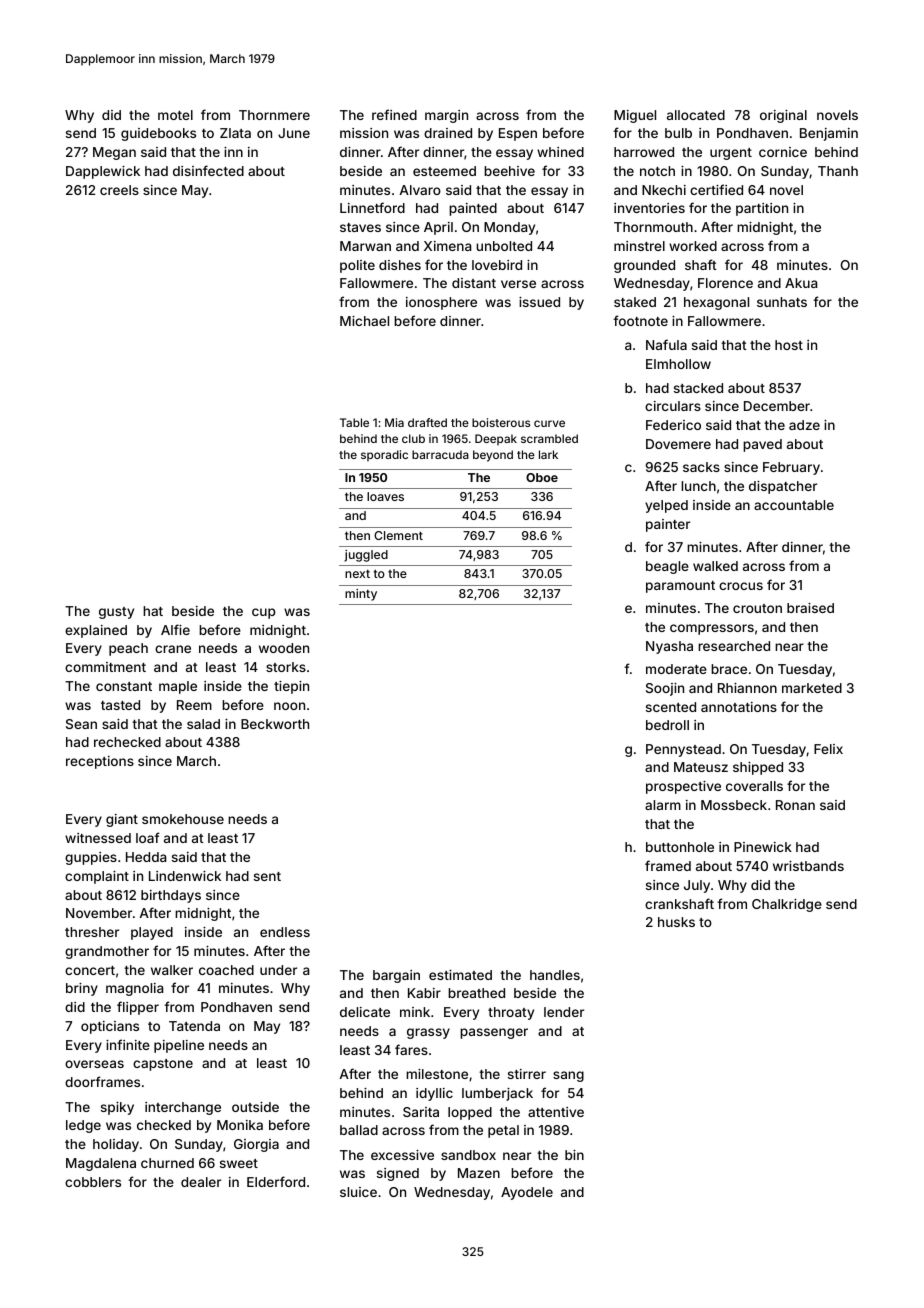 This screenshot has width=924, height=1308. I want to click on receptions, so click(100, 762).
